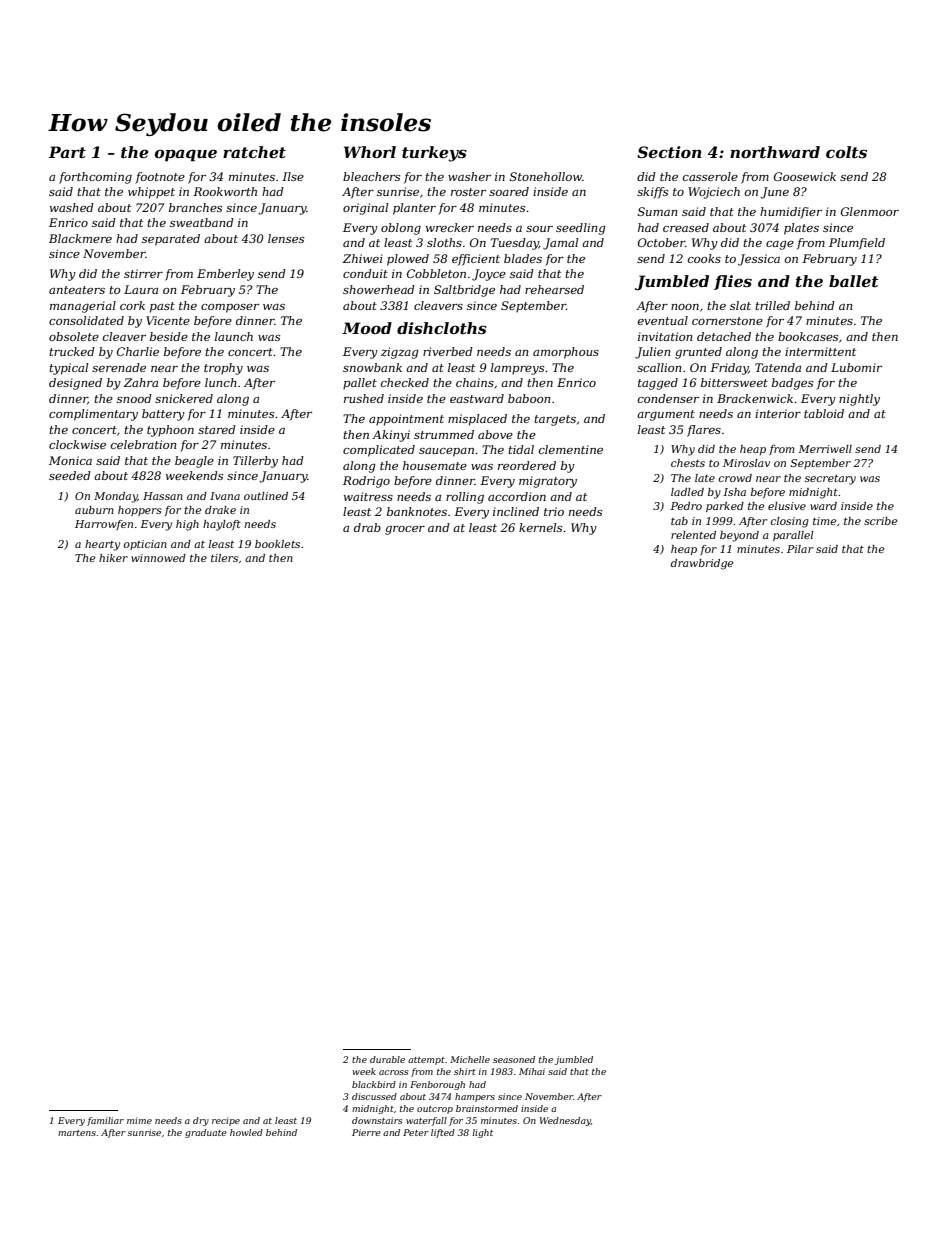  Describe the element at coordinates (222, 525) in the screenshot. I see `hayloft` at that location.
